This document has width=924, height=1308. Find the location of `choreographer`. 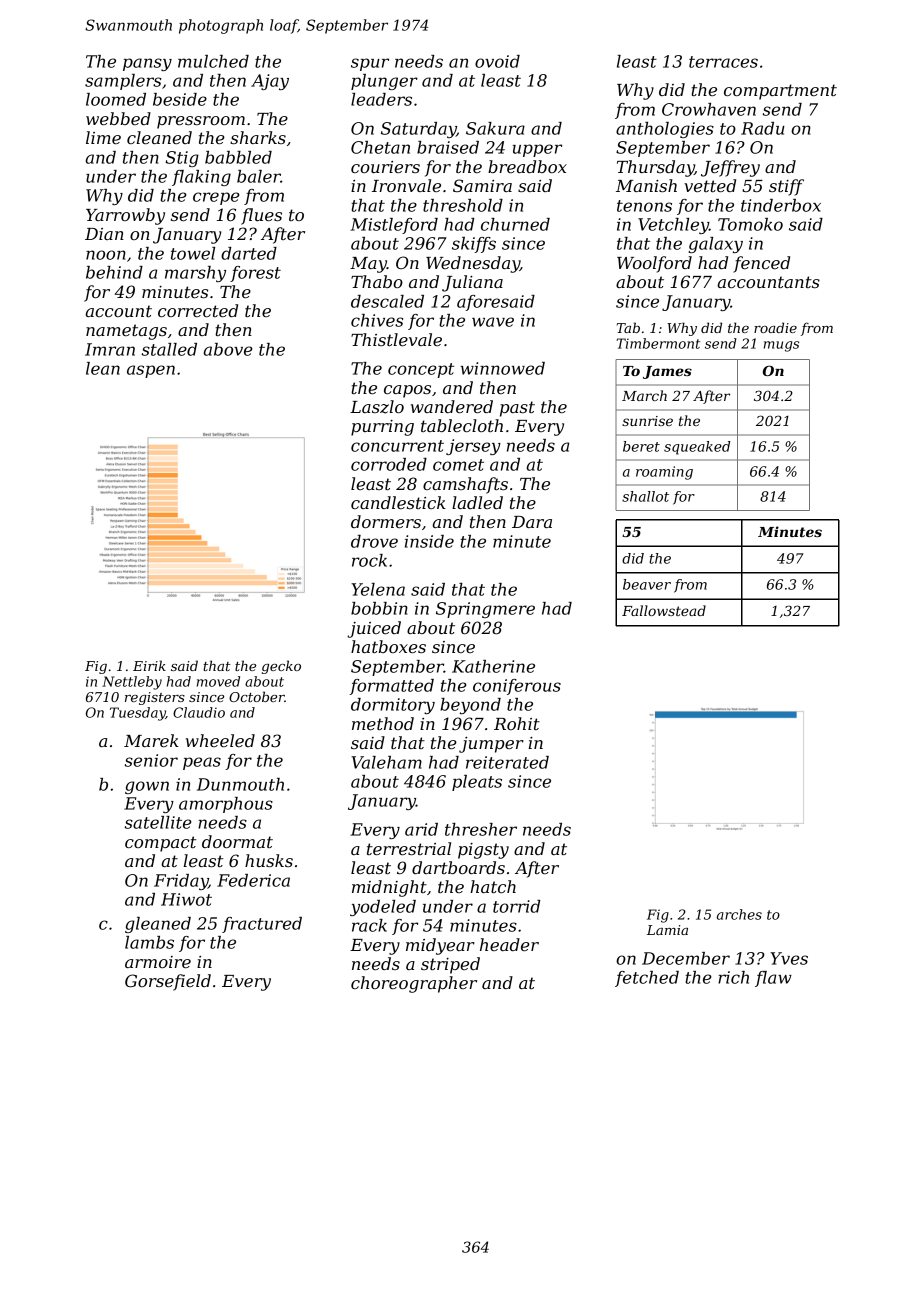

choreographer is located at coordinates (414, 984).
